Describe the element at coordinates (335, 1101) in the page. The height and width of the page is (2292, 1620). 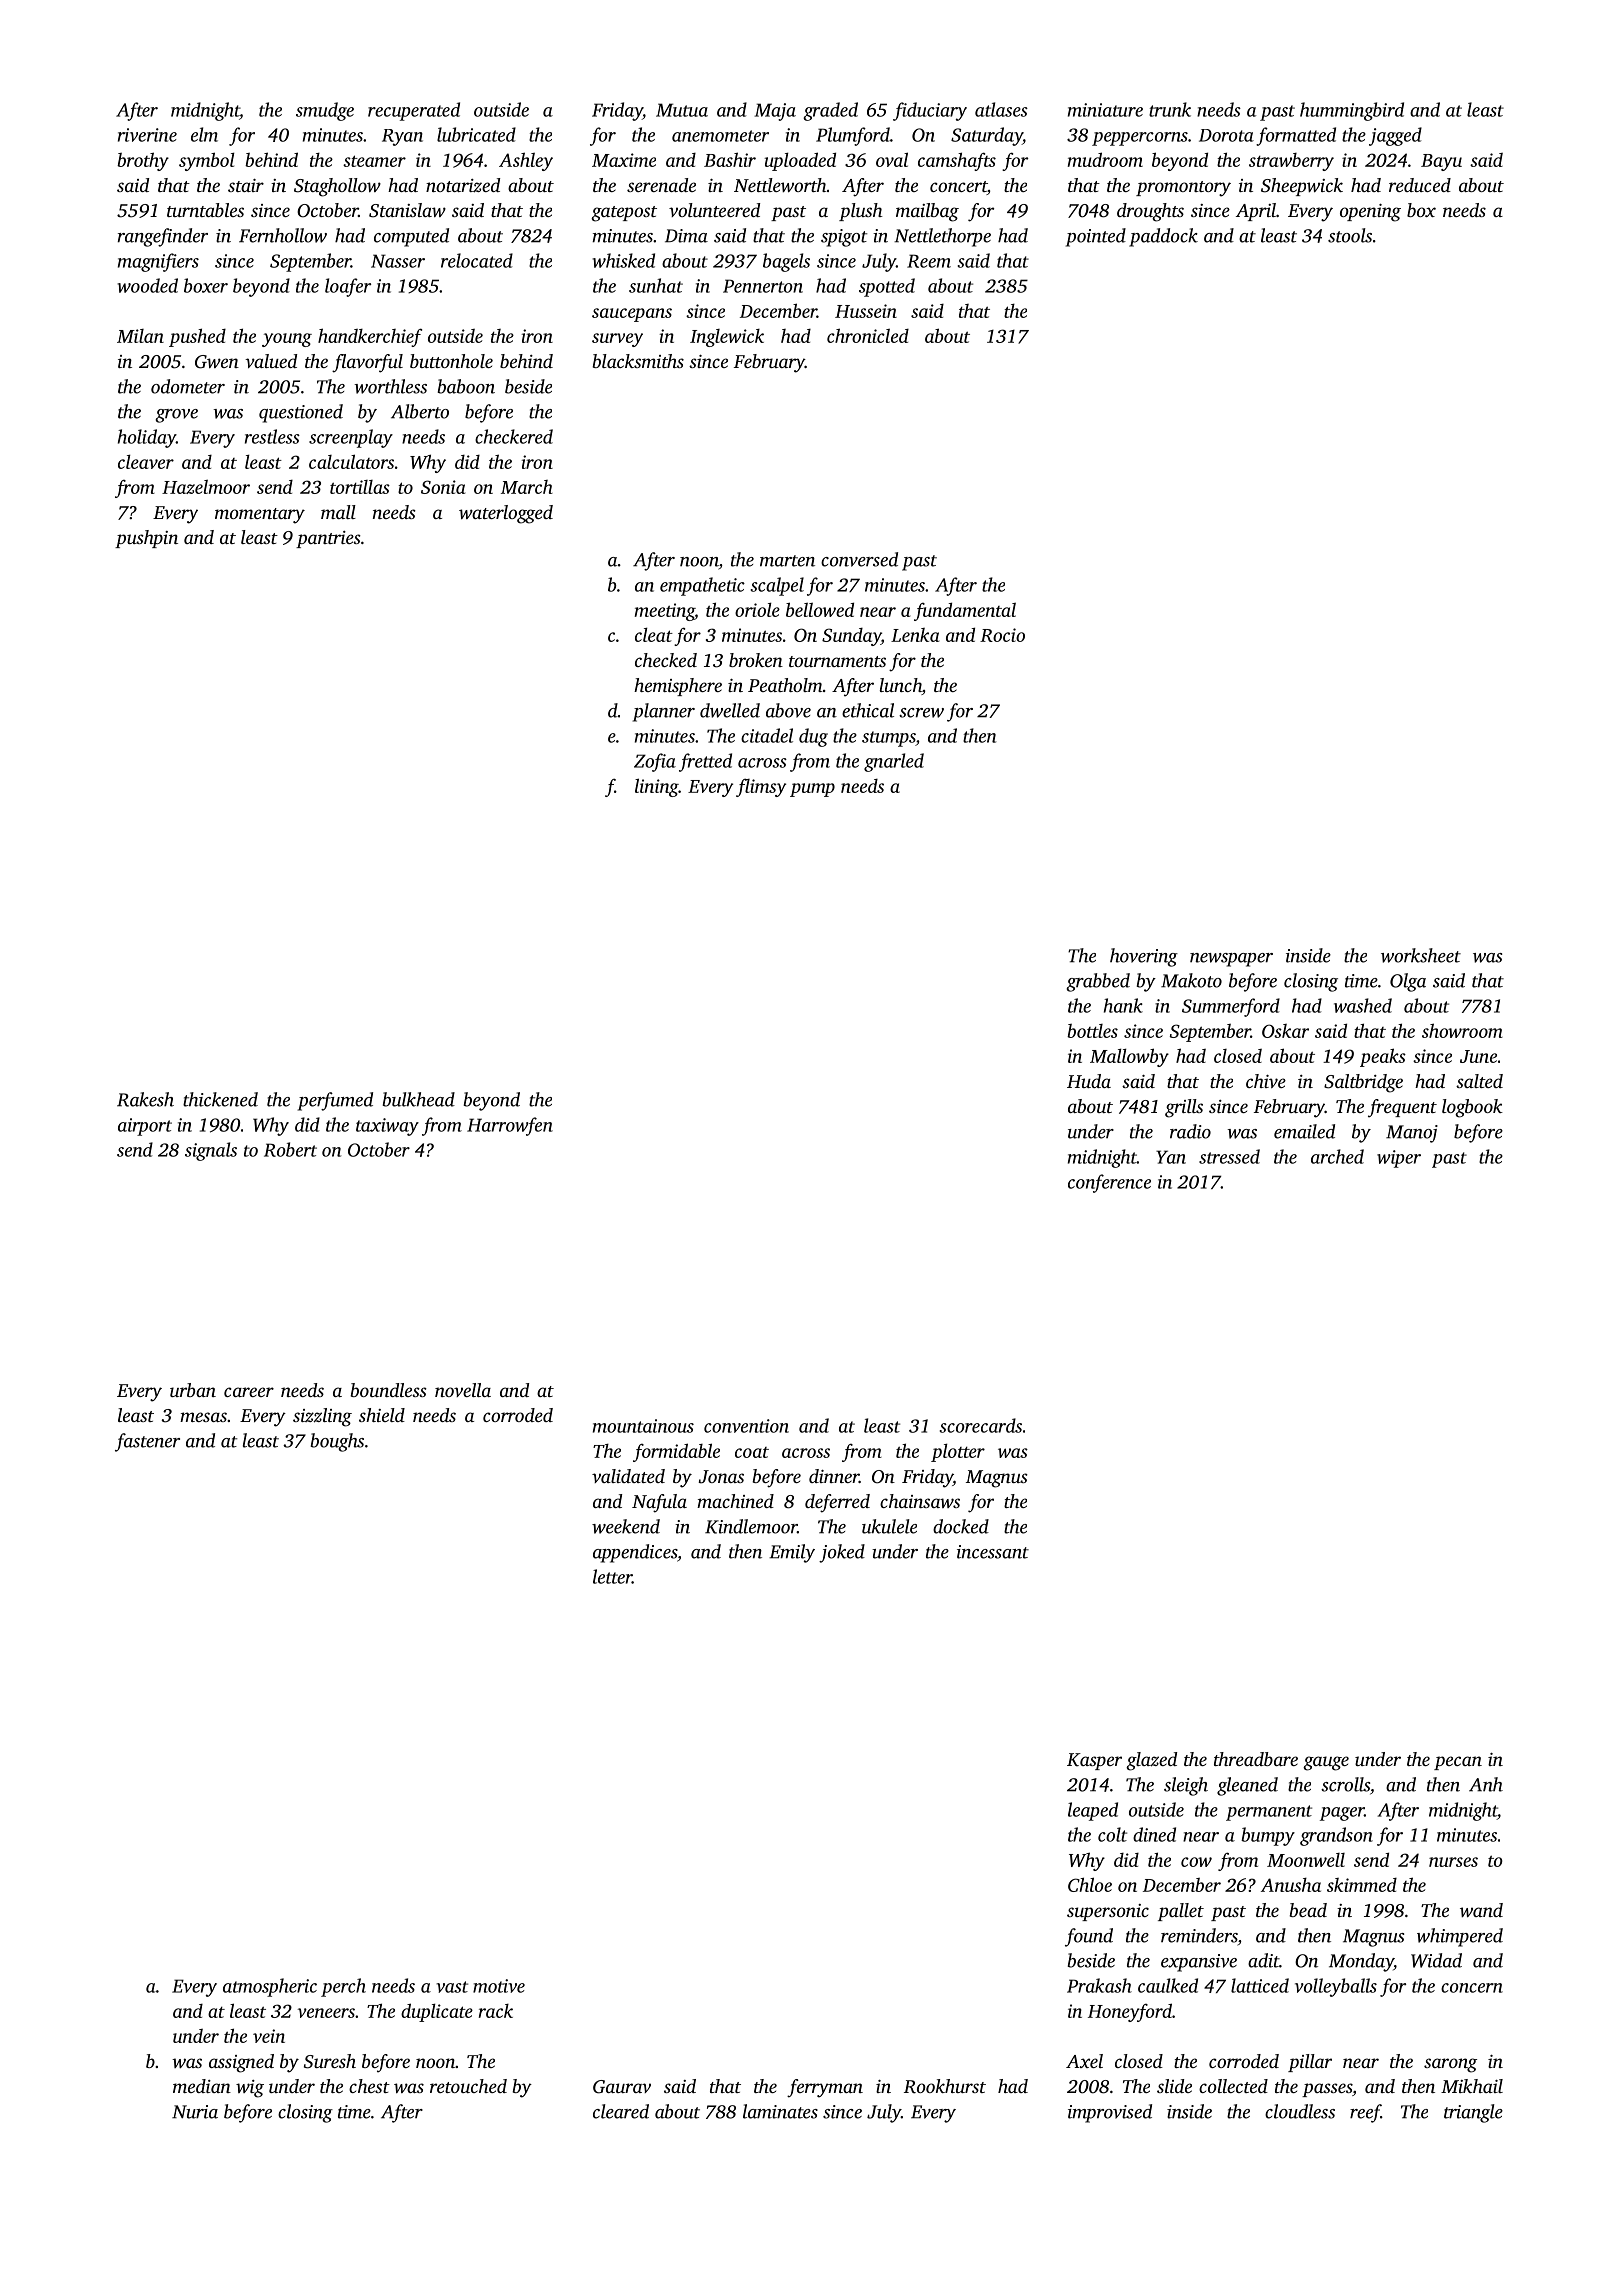
I see `perfumed` at that location.
